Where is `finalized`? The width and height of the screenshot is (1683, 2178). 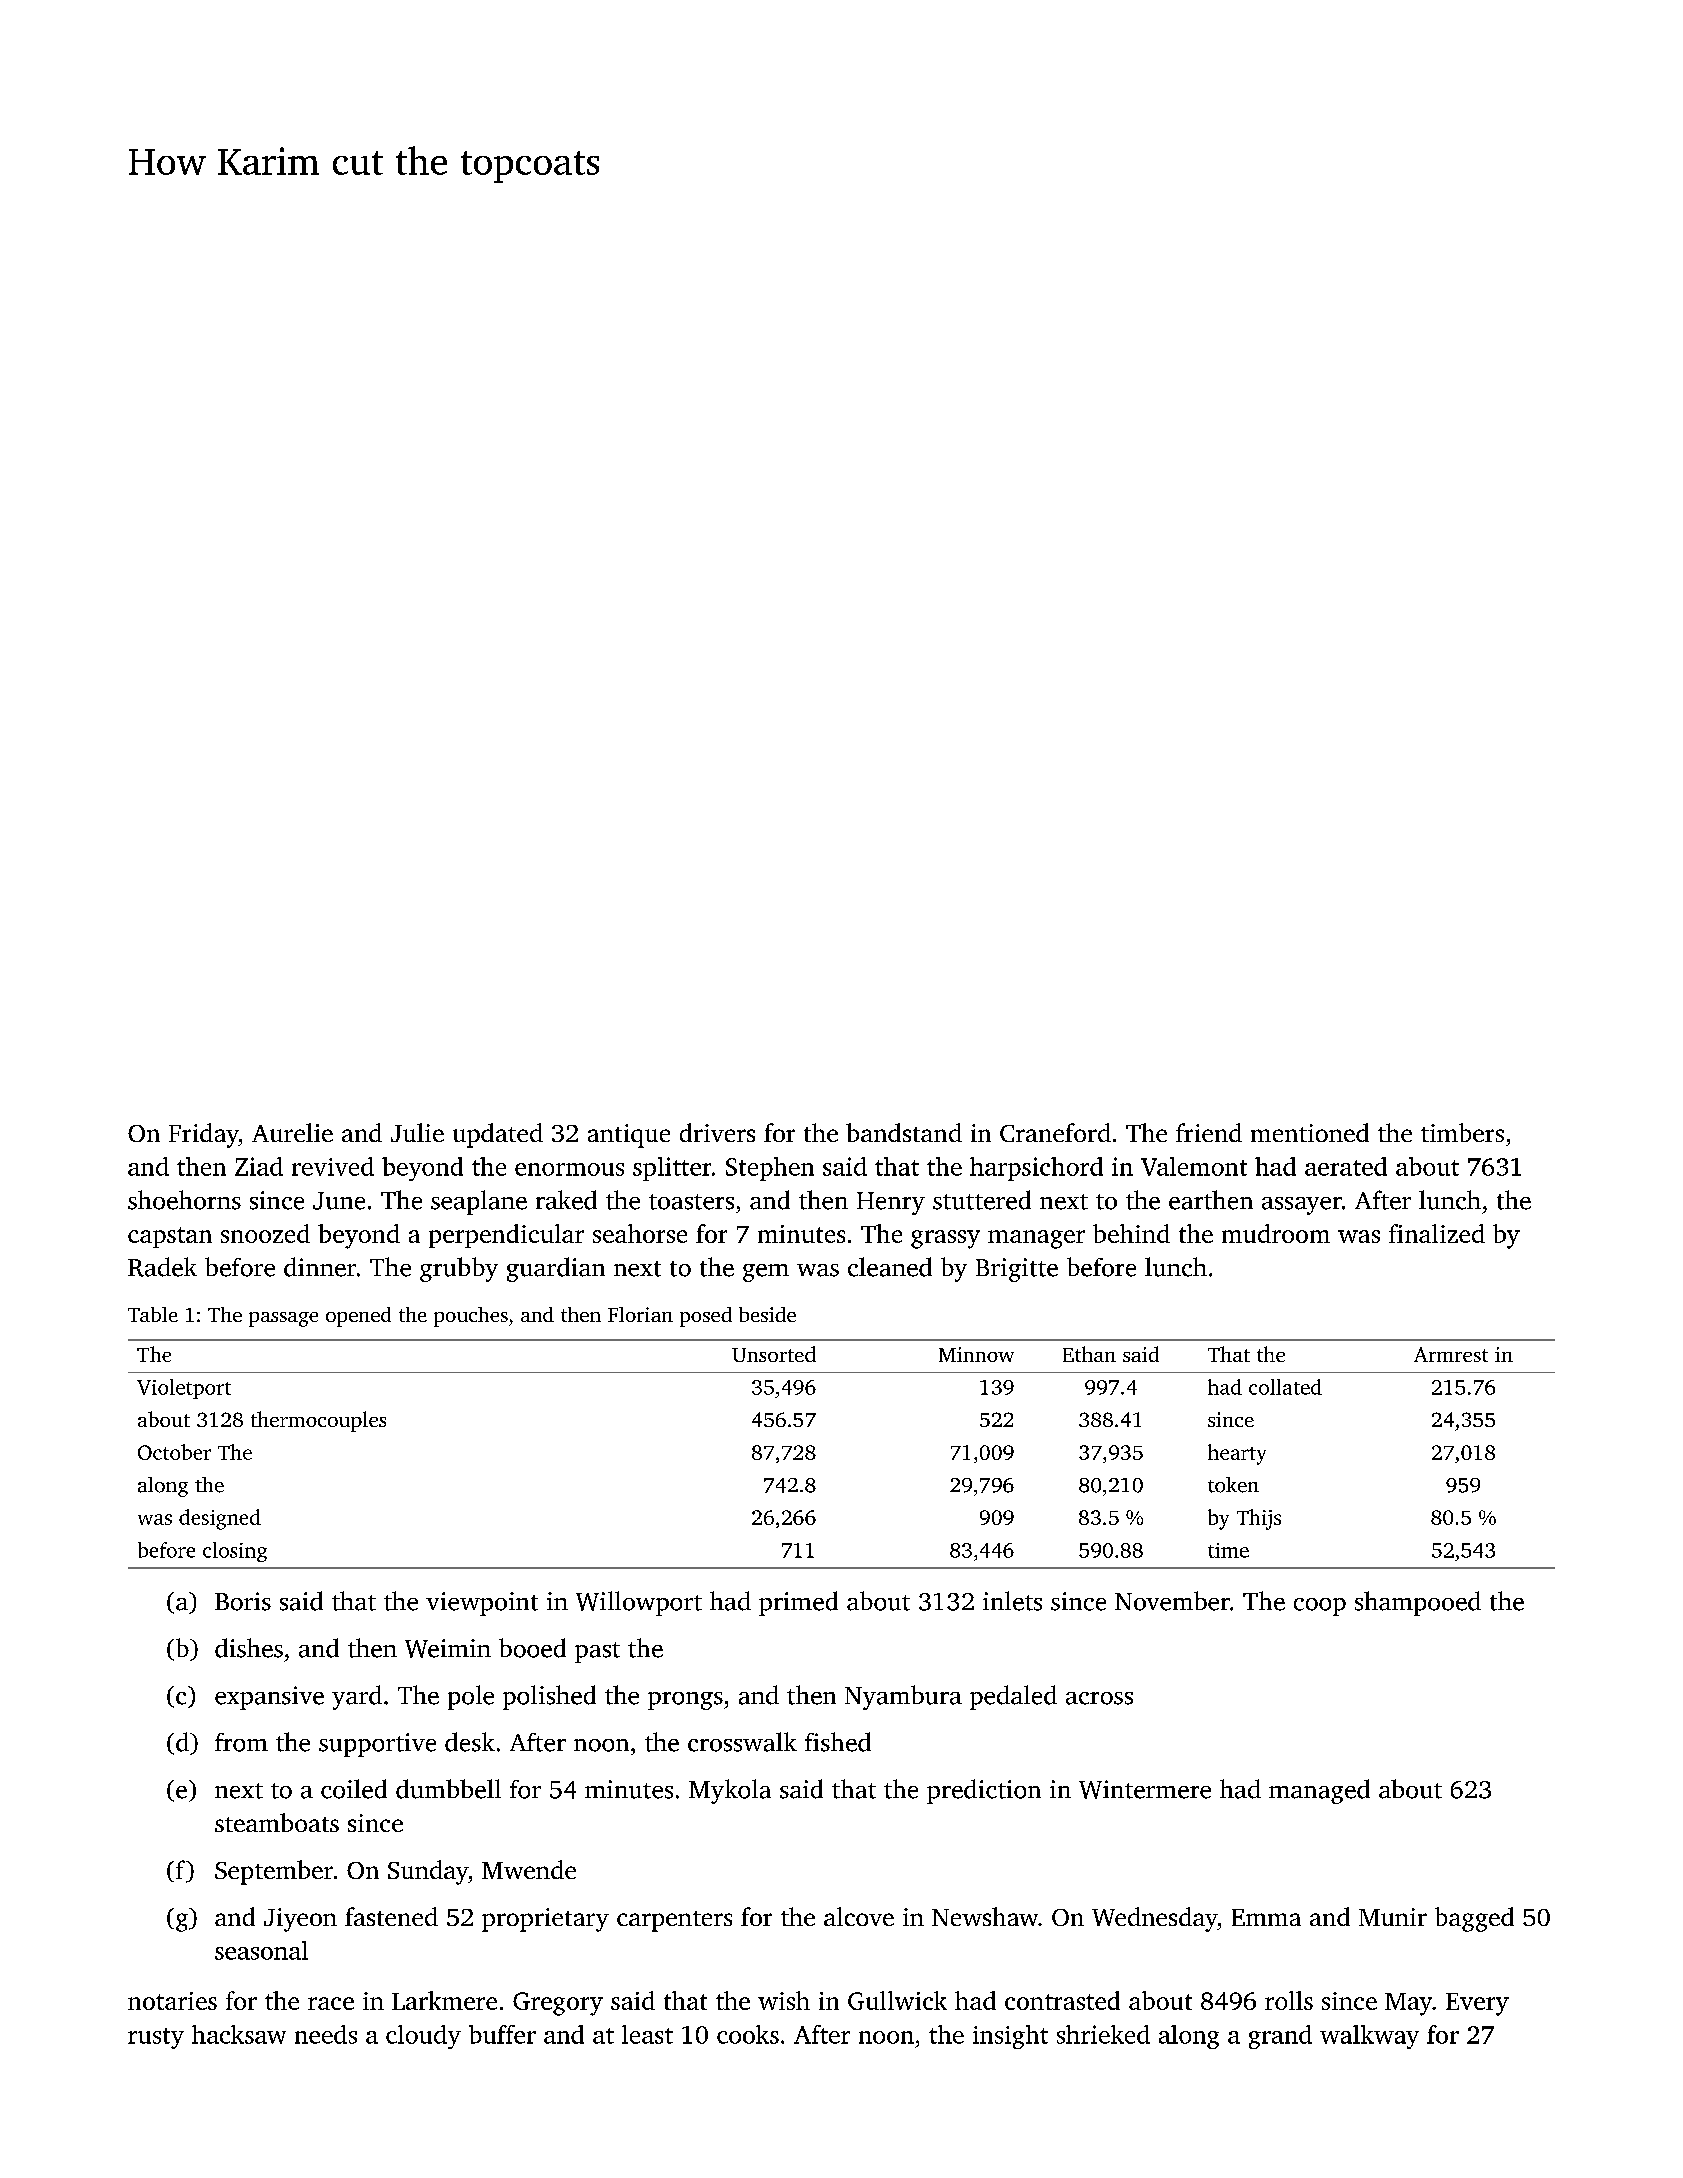 finalized is located at coordinates (1437, 1233).
